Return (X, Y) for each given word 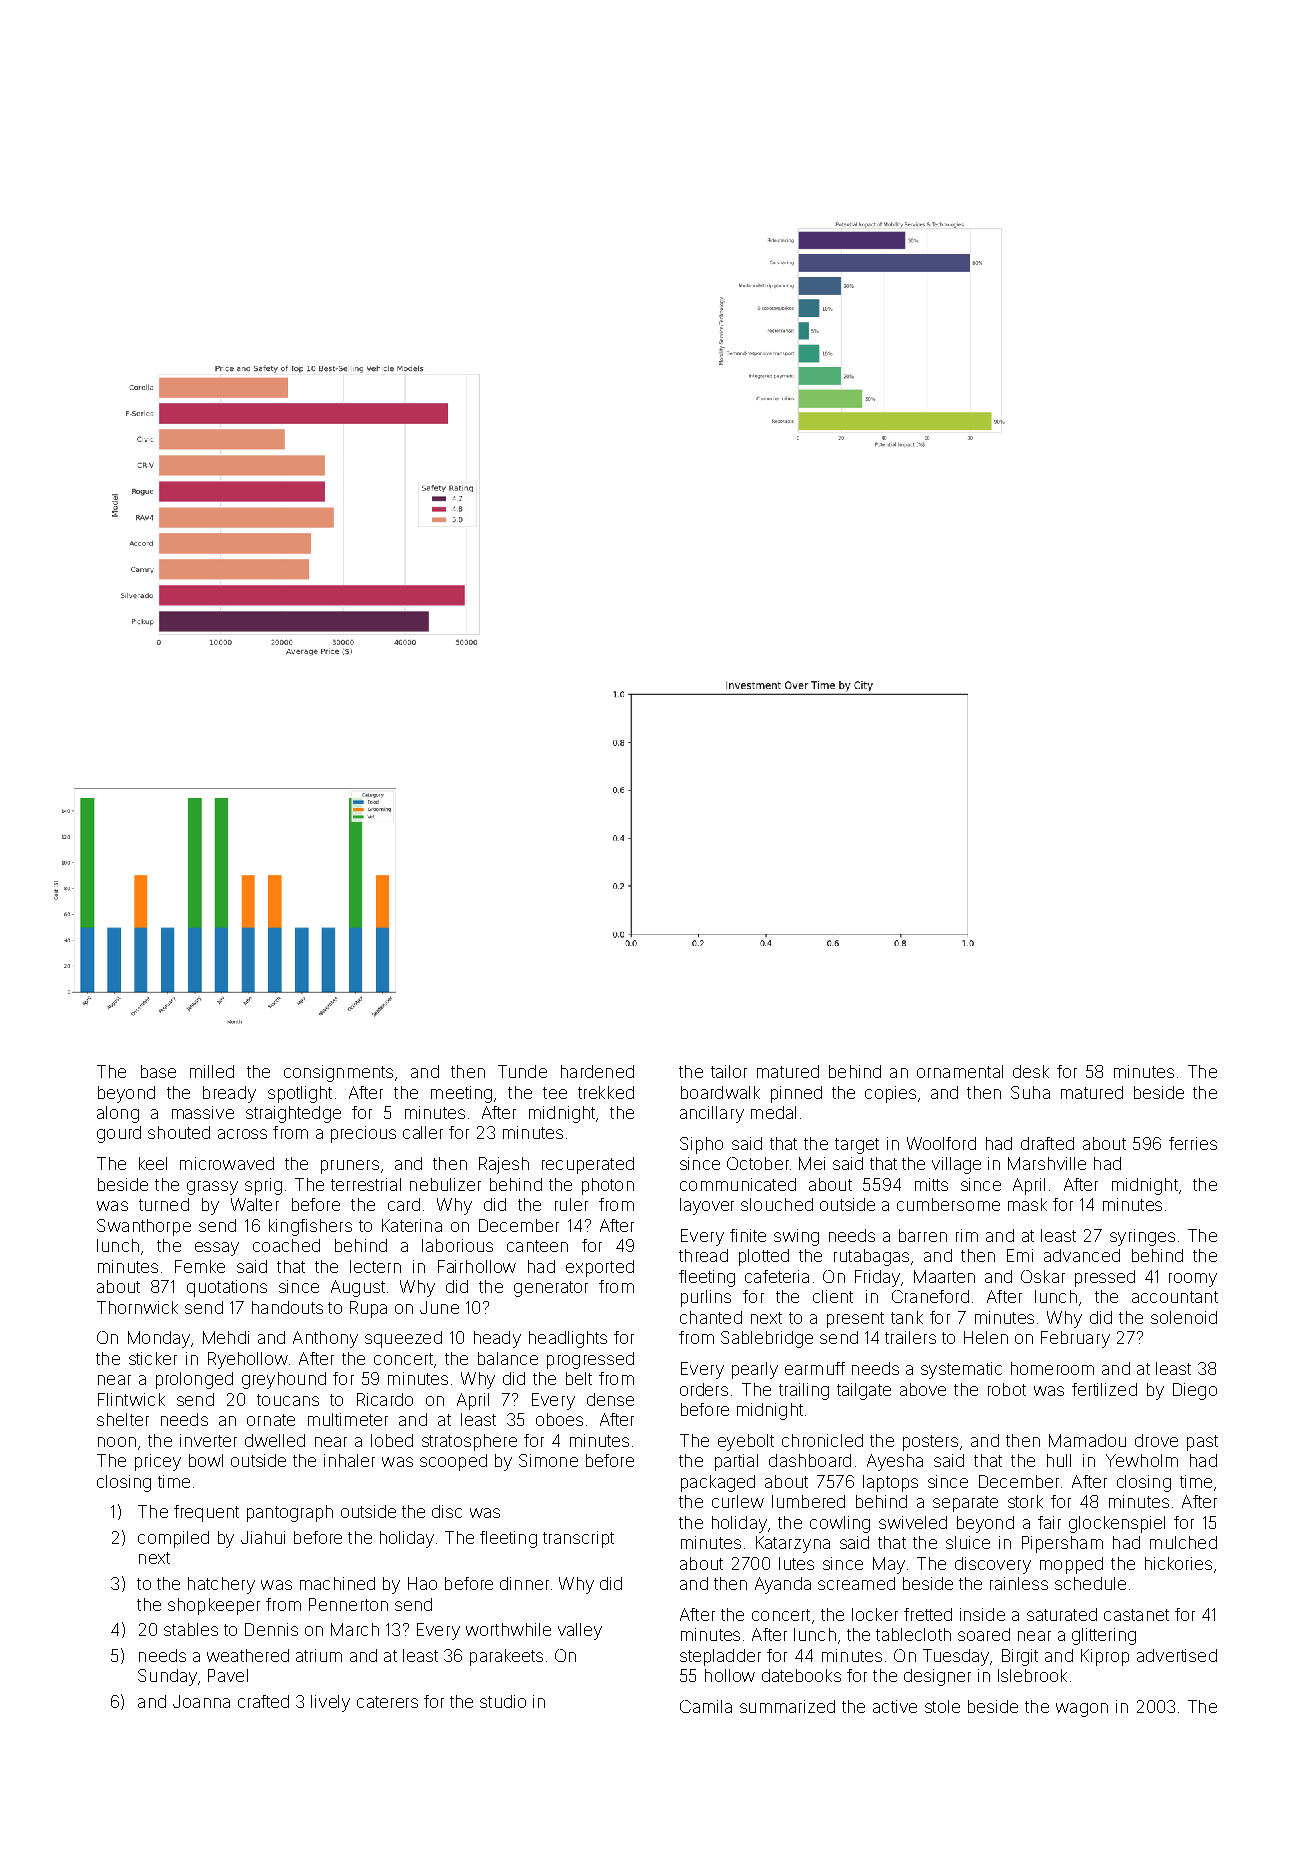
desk (1031, 1071)
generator (551, 1289)
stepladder (720, 1657)
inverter (208, 1440)
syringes (1142, 1237)
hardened (597, 1071)
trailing (804, 1391)
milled (212, 1071)
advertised (1177, 1655)
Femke (200, 1266)
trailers (910, 1337)
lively (330, 1703)
